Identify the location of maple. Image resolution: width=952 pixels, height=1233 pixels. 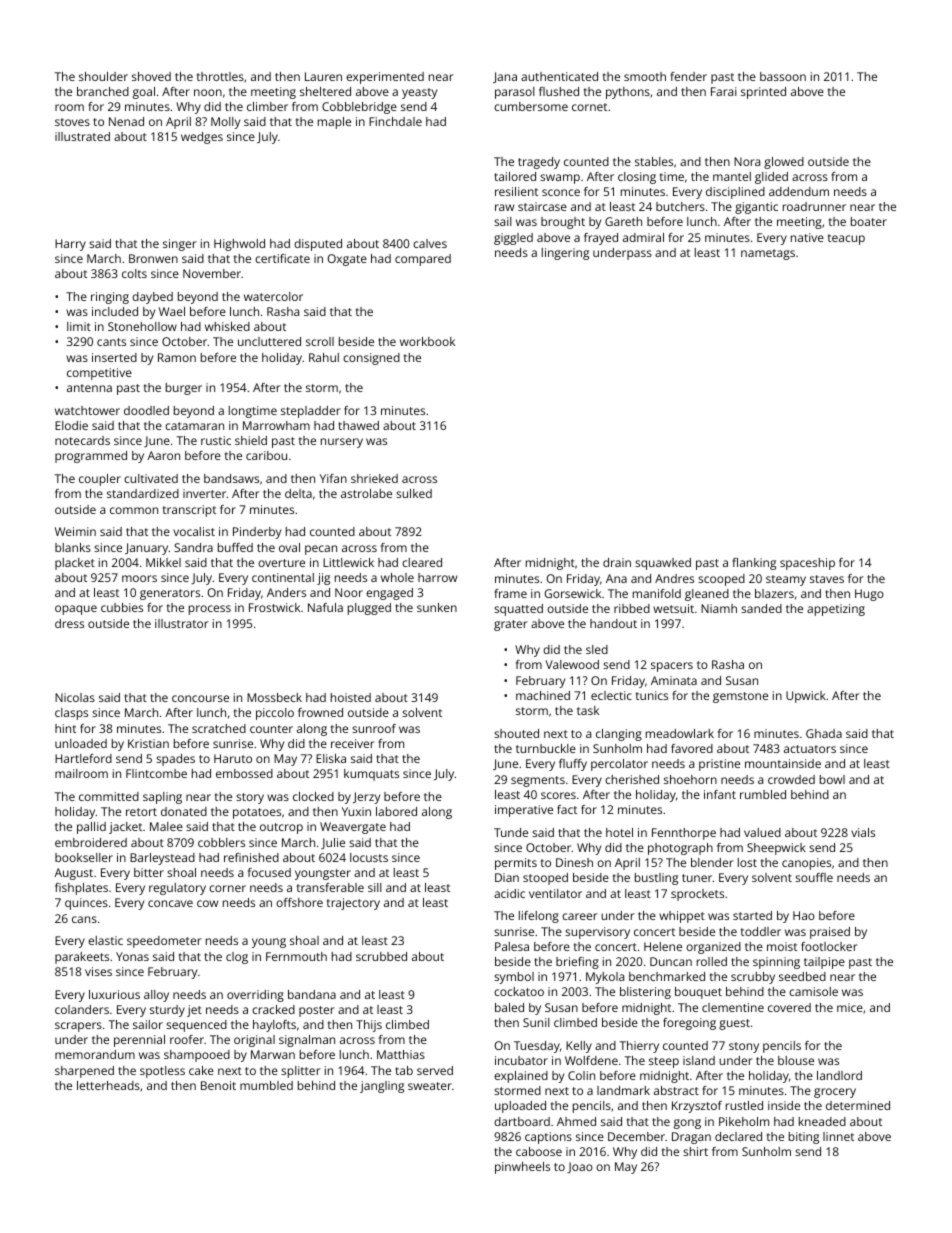
(334, 123).
